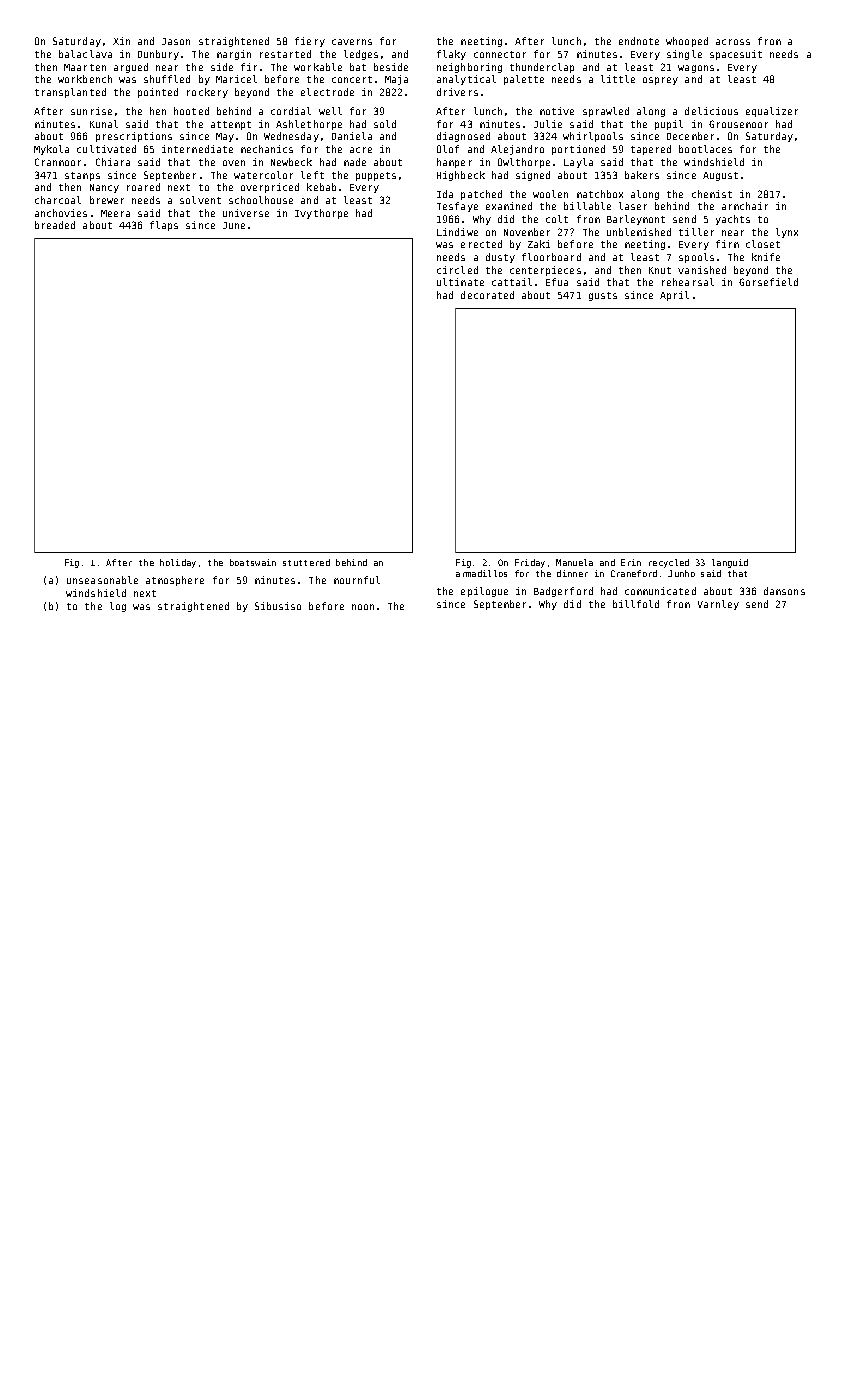  I want to click on noon, so click(363, 607).
